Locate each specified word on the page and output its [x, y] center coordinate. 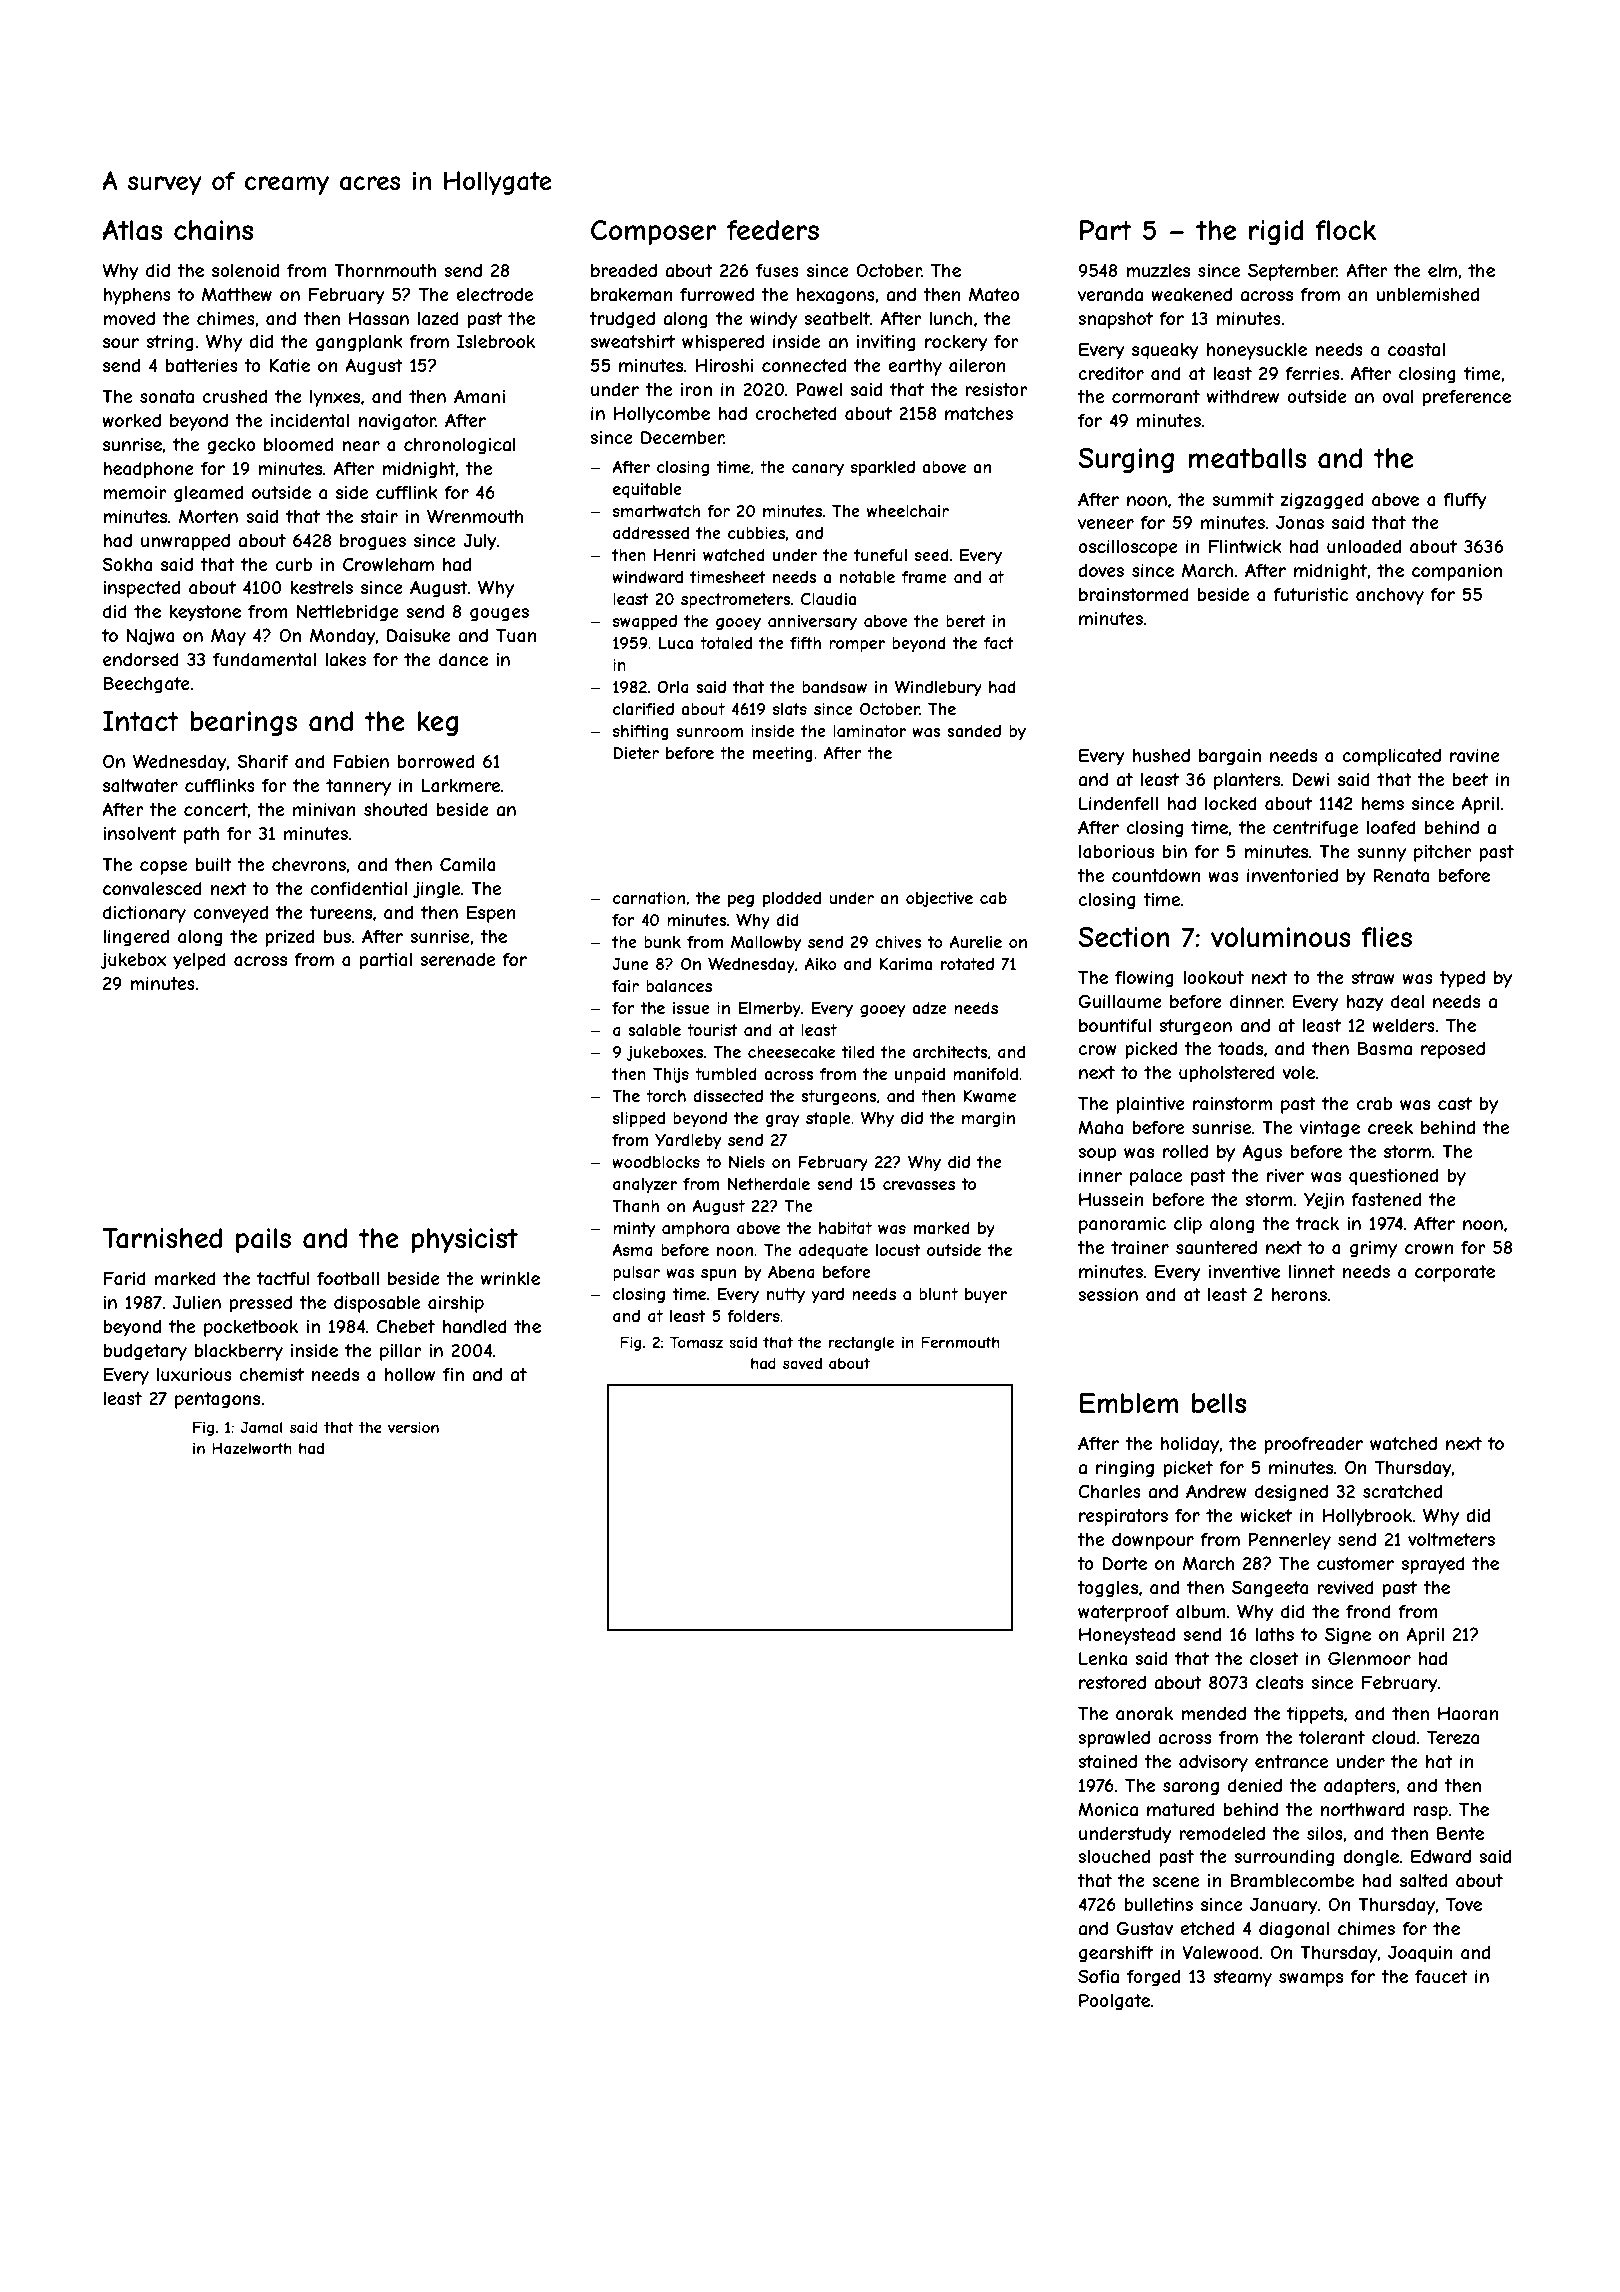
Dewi [1310, 779]
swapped [645, 622]
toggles [1107, 1589]
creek [1390, 1127]
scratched [1402, 1491]
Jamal [261, 1427]
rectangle [861, 1344]
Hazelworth [252, 1448]
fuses [777, 270]
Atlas [132, 230]
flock [1345, 230]
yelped [199, 961]
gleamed [208, 494]
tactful [283, 1278]
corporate [1455, 1273]
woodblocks [656, 1162]
